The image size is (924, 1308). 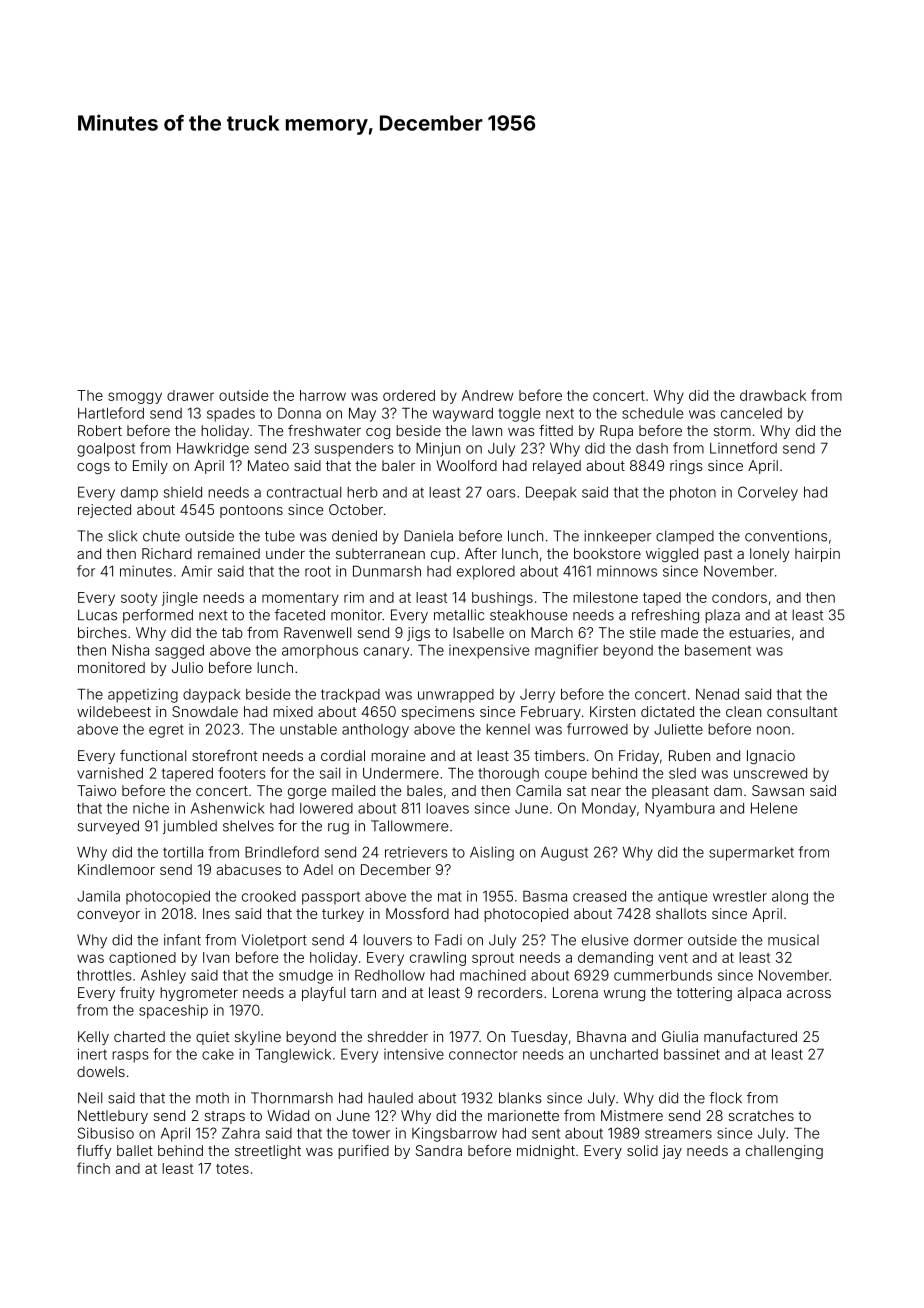 I want to click on consultant, so click(x=802, y=711).
